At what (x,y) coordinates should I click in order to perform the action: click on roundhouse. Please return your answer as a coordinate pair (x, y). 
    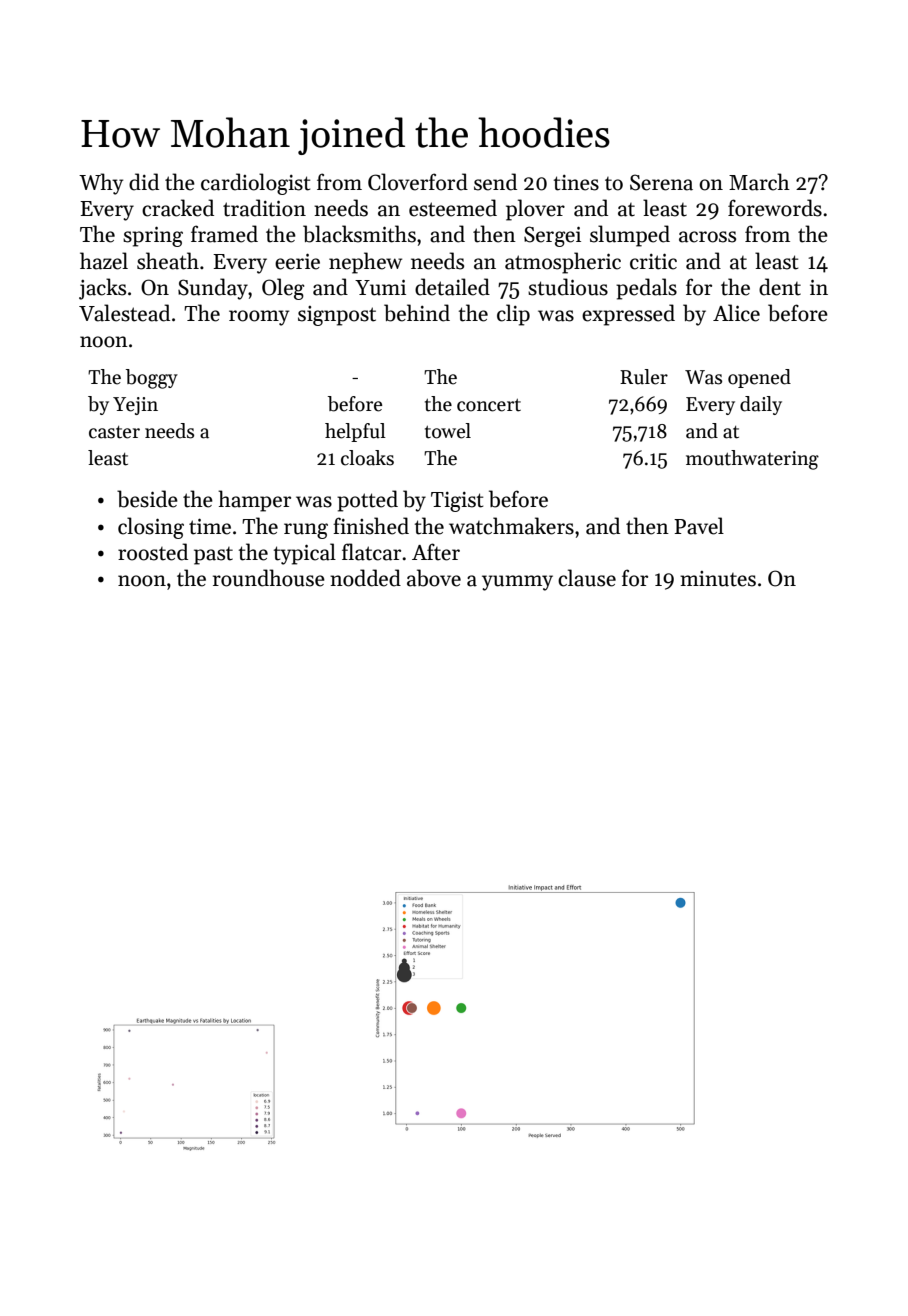
    Looking at the image, I should click on (269, 578).
